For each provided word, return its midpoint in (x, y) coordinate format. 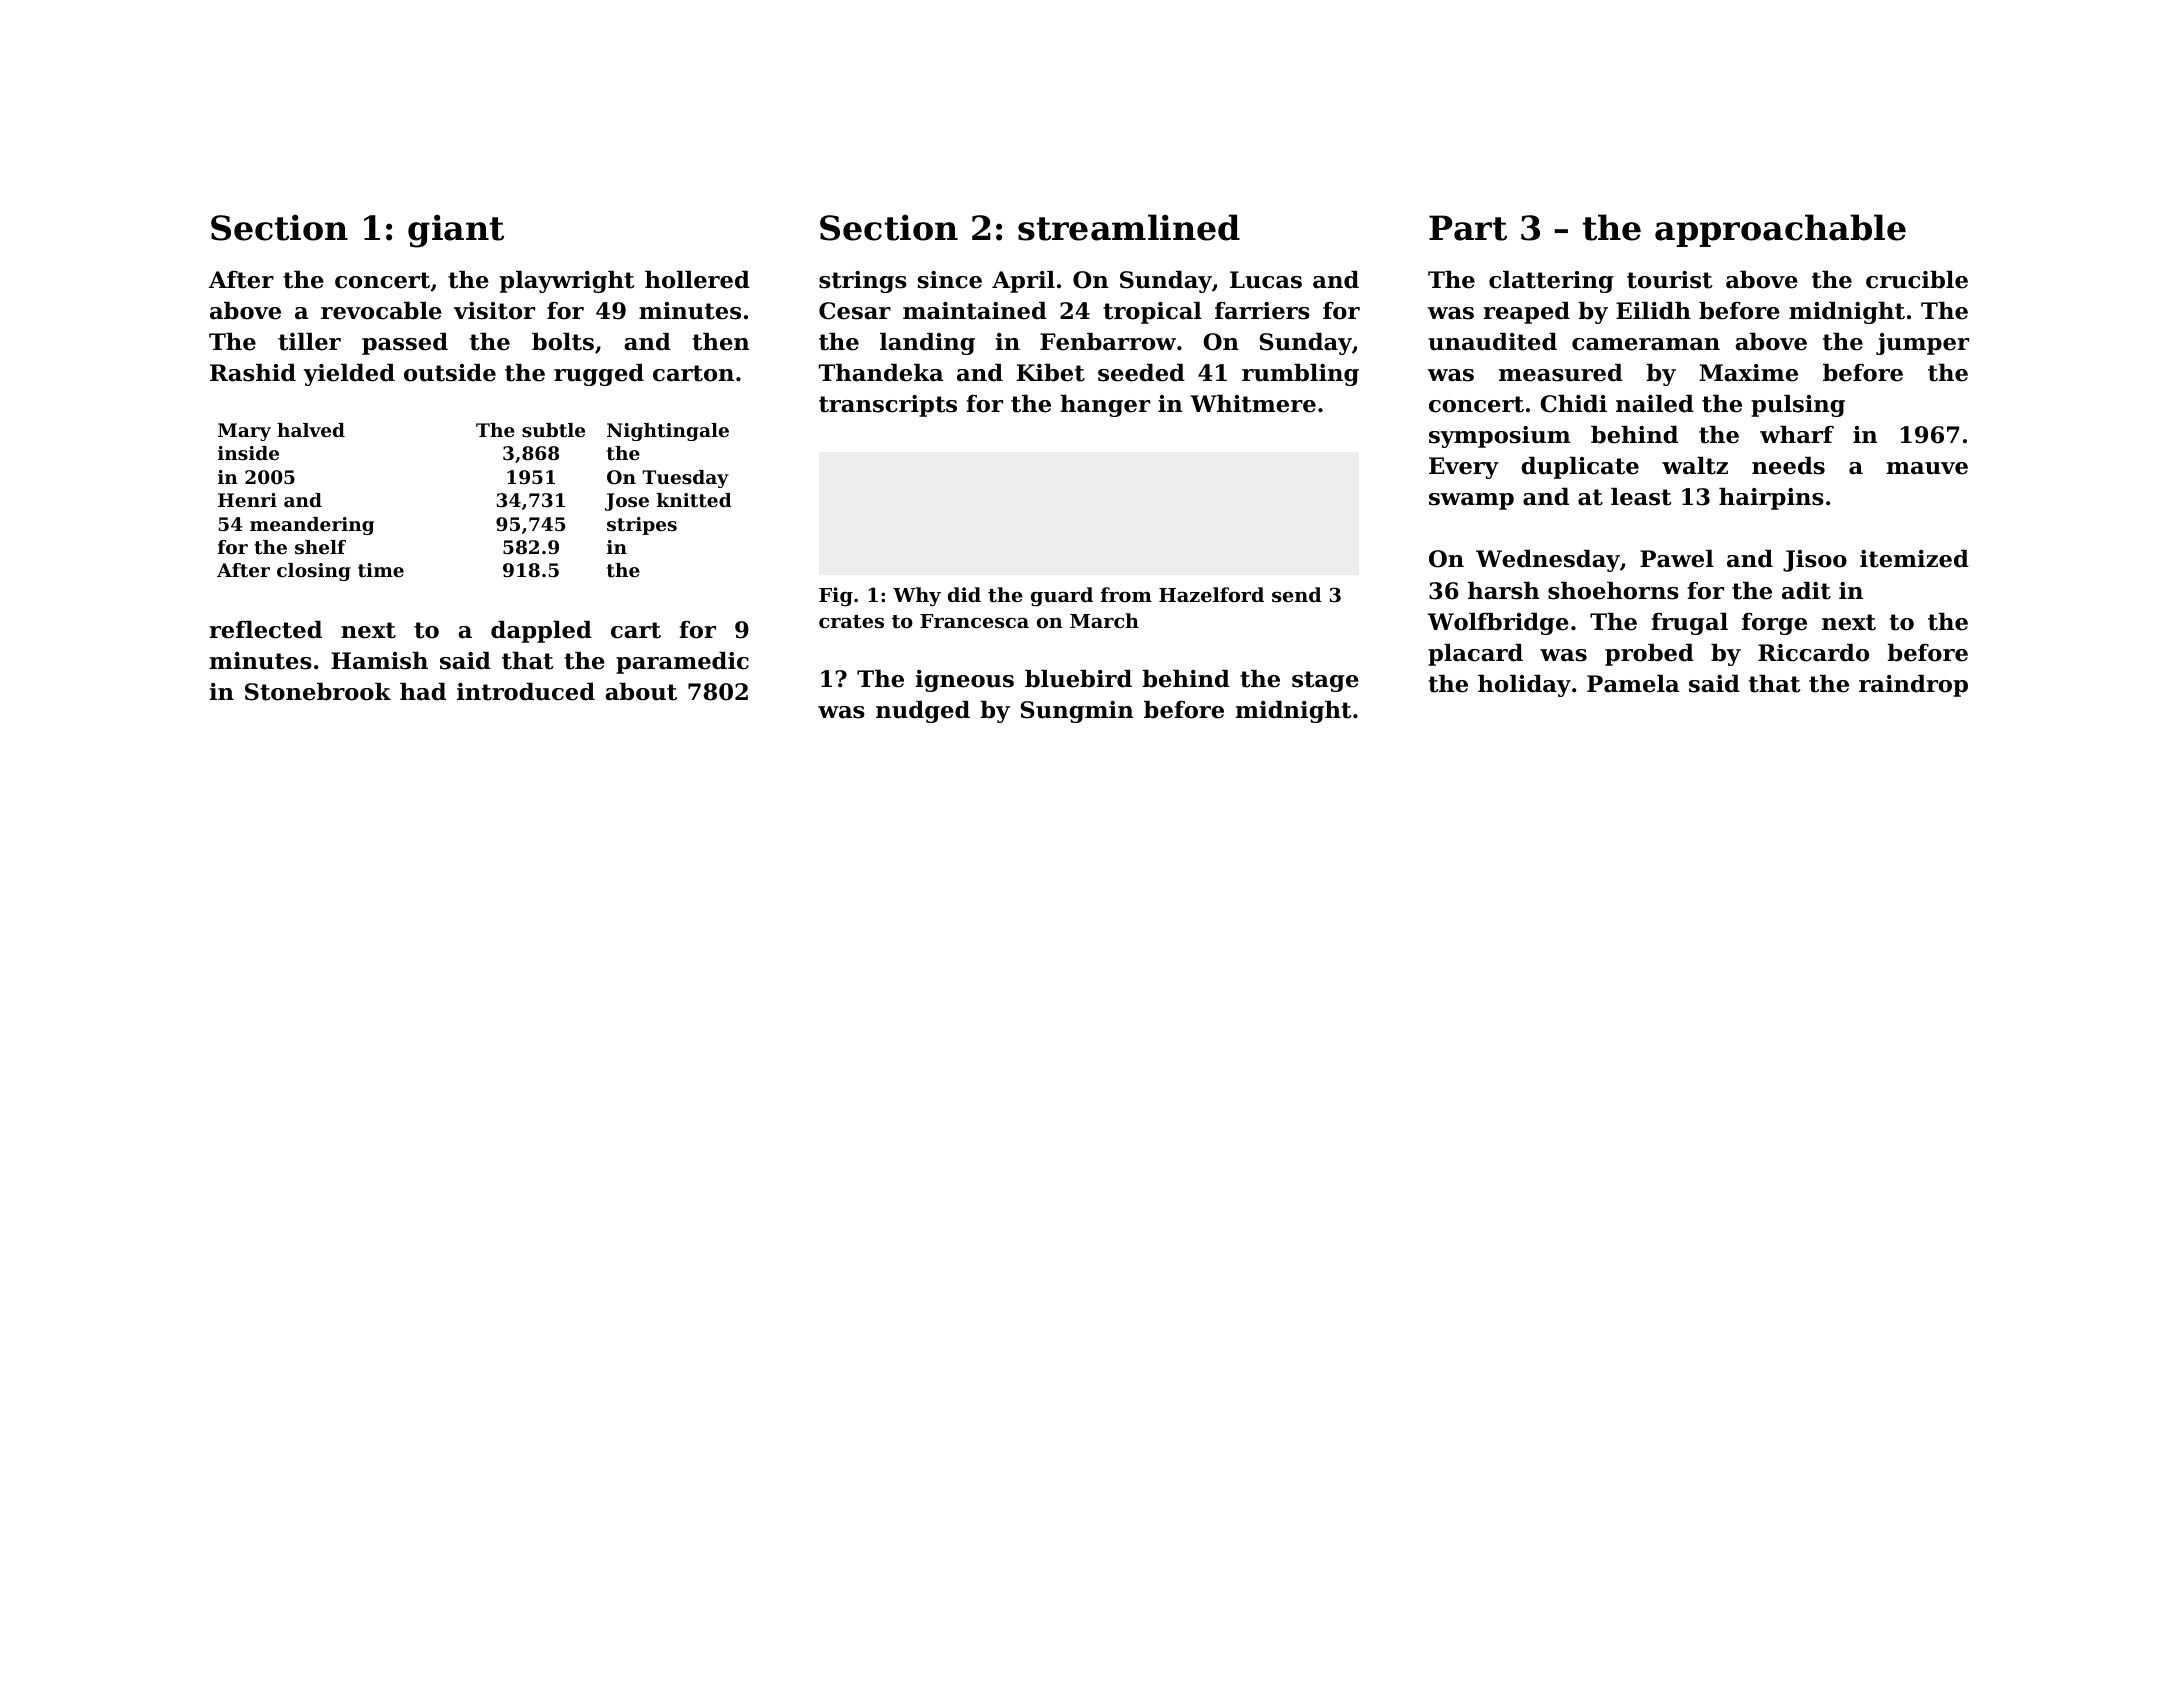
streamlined (1129, 227)
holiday (1524, 686)
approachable (1780, 230)
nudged (923, 712)
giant (456, 231)
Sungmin (1077, 712)
